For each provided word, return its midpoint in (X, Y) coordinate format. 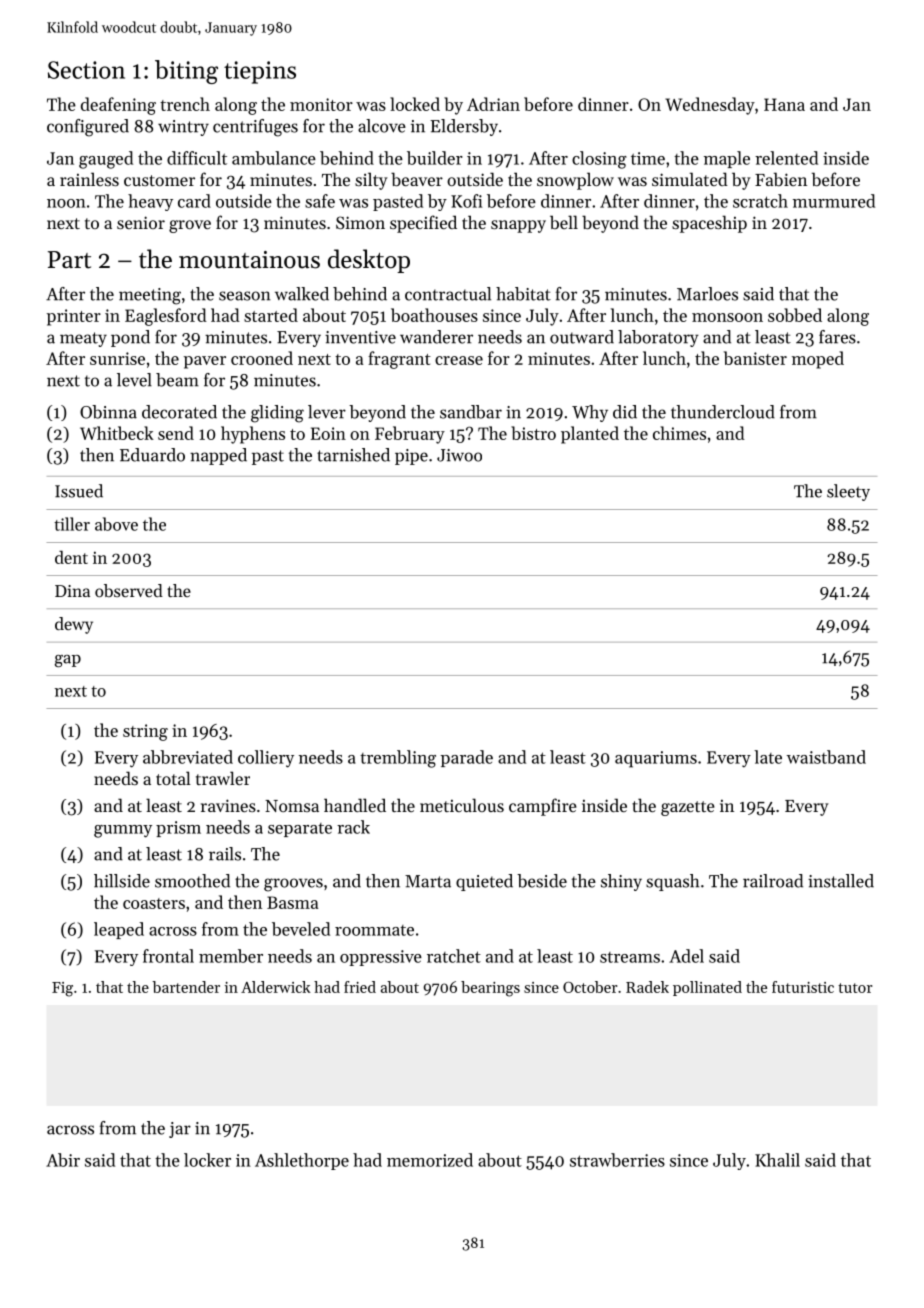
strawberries (617, 1160)
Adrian (493, 104)
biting (186, 72)
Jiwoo (459, 455)
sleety (848, 492)
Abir (63, 1160)
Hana (784, 104)
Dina (72, 591)
